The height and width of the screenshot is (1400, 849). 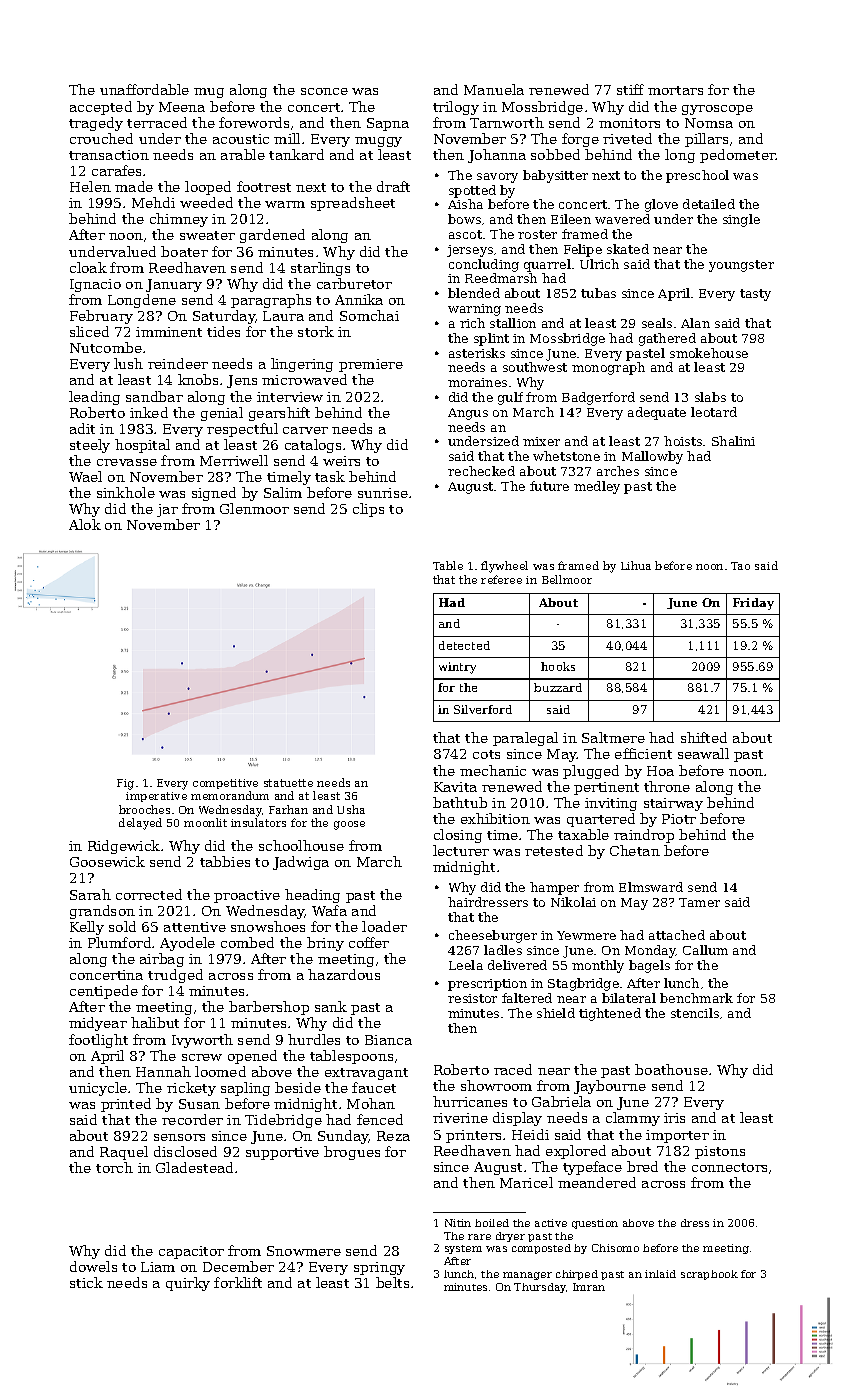 What do you see at coordinates (324, 91) in the screenshot?
I see `sconce` at bounding box center [324, 91].
